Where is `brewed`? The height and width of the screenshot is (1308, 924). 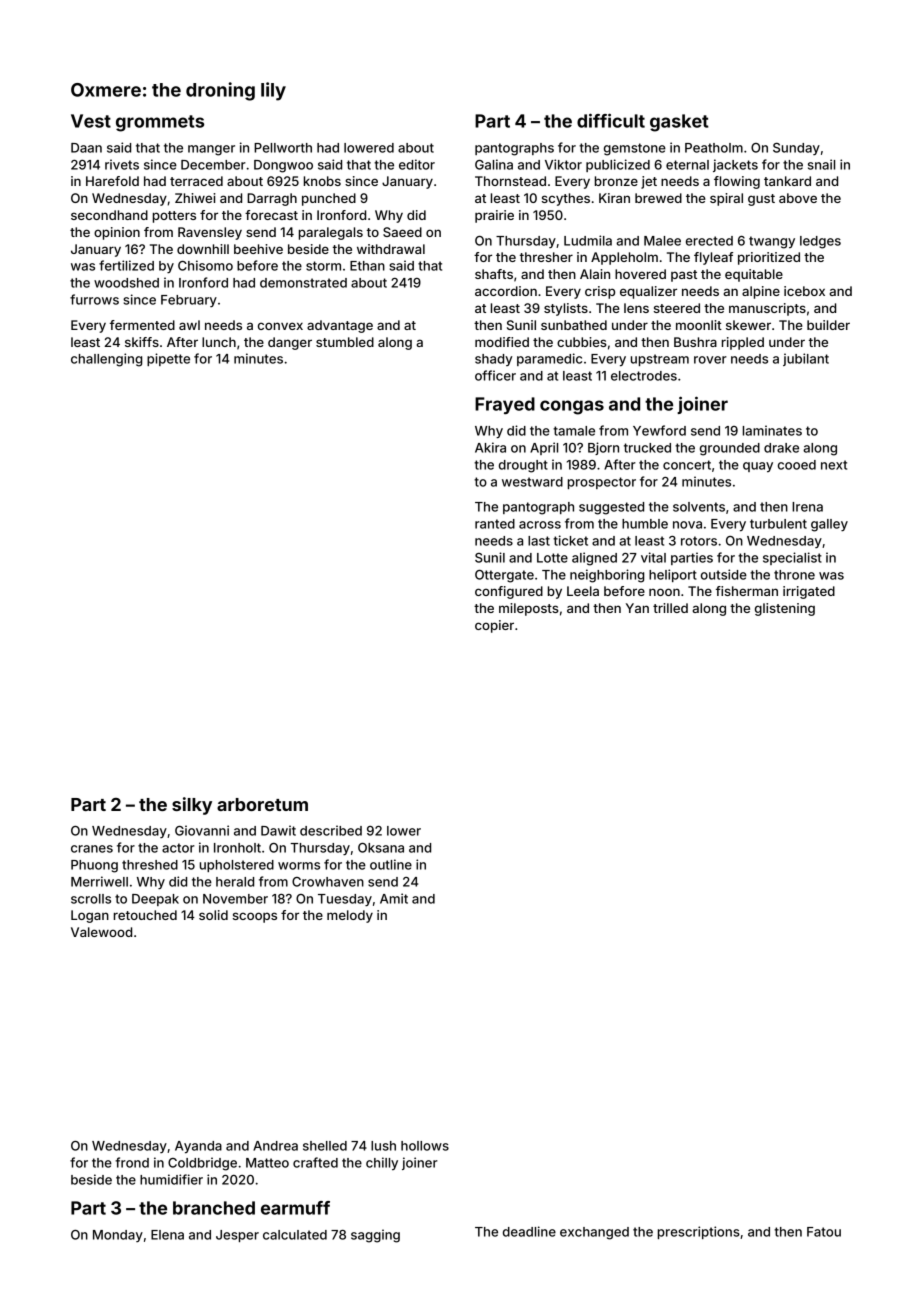 brewed is located at coordinates (658, 198).
